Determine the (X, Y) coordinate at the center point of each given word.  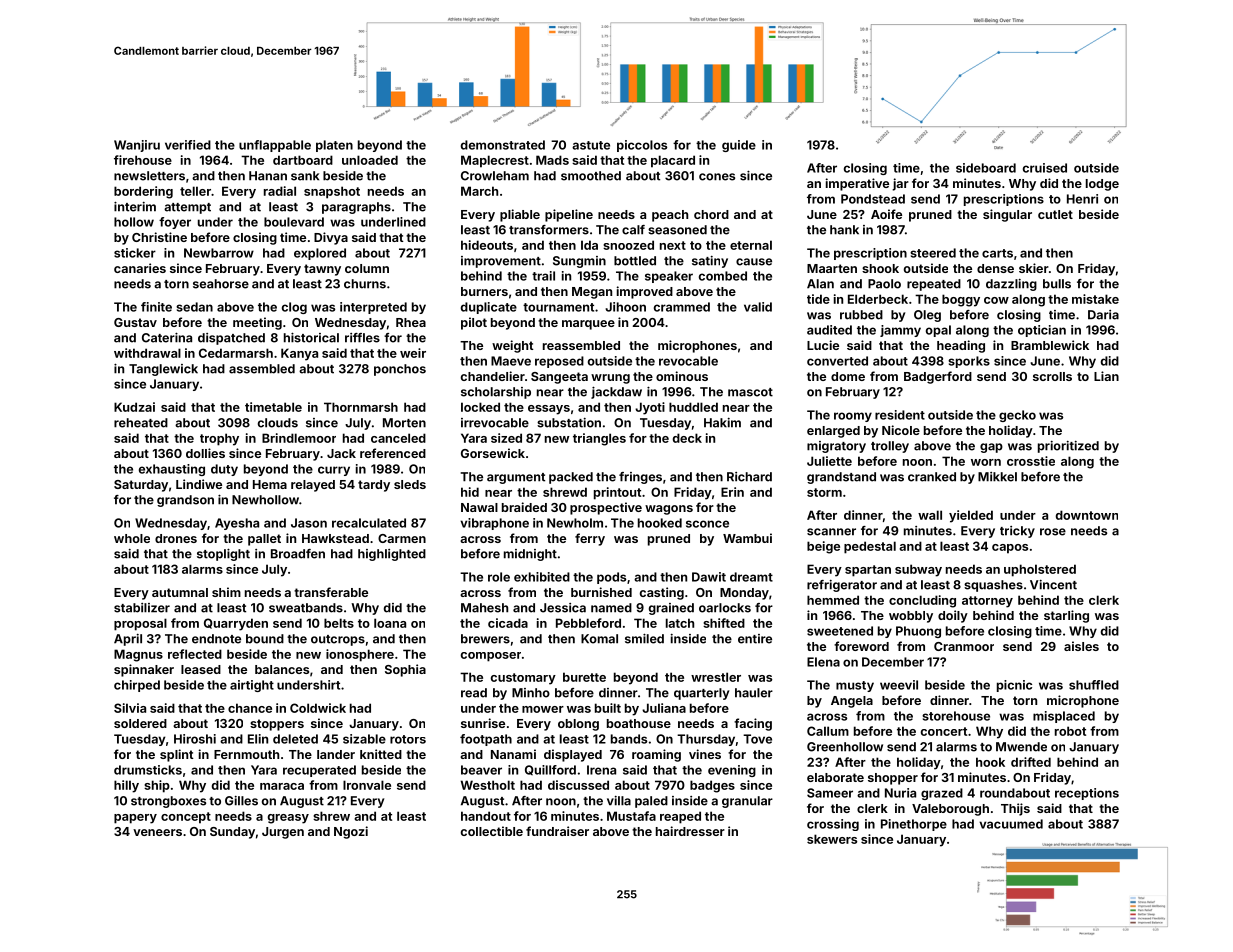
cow (996, 300)
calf (633, 230)
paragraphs (356, 208)
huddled (693, 407)
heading (961, 346)
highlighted (392, 555)
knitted (381, 754)
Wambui (747, 538)
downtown (1087, 515)
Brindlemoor (299, 438)
